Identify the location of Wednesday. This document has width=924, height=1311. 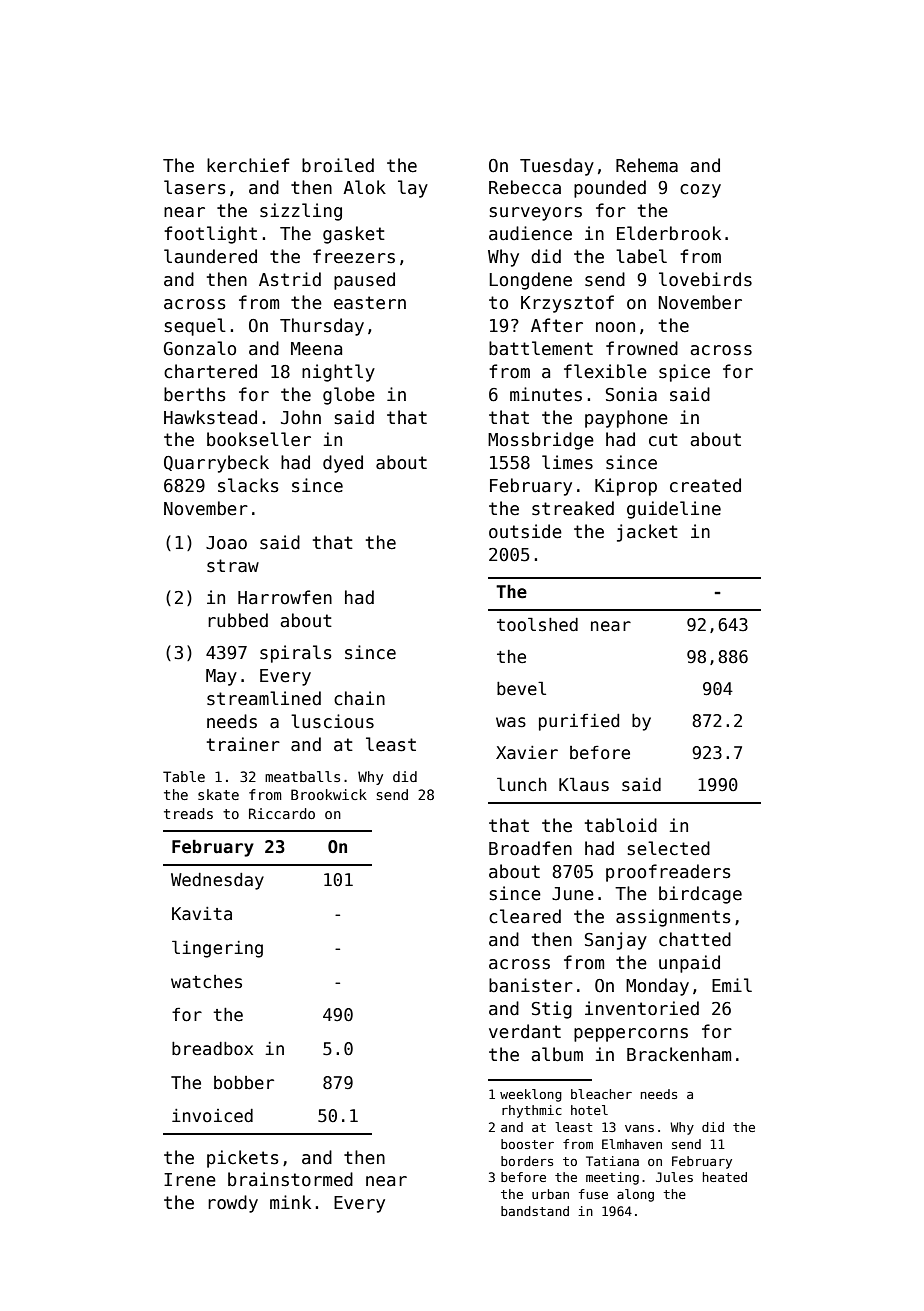
(217, 881).
